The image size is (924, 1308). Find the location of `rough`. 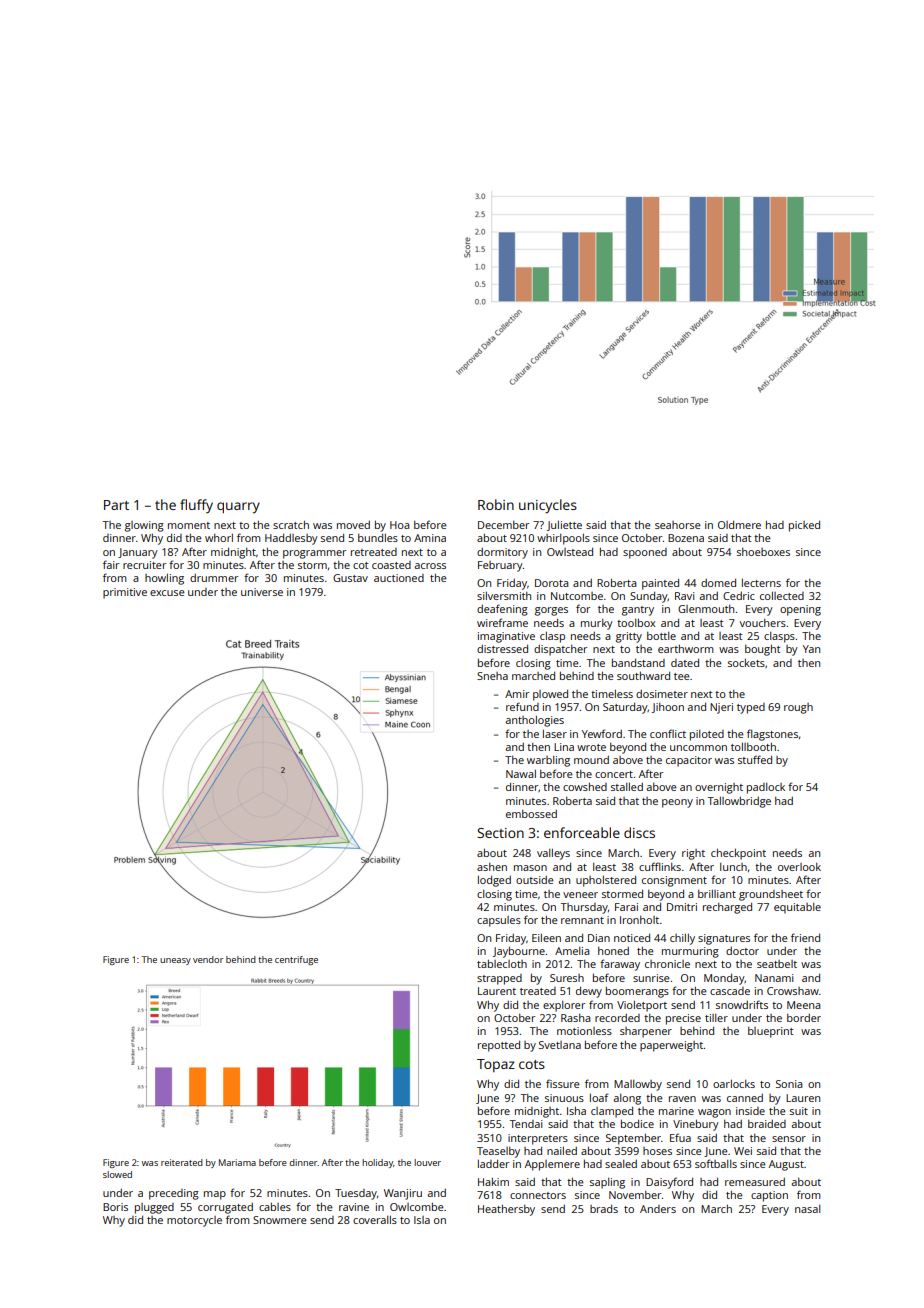

rough is located at coordinates (798, 708).
